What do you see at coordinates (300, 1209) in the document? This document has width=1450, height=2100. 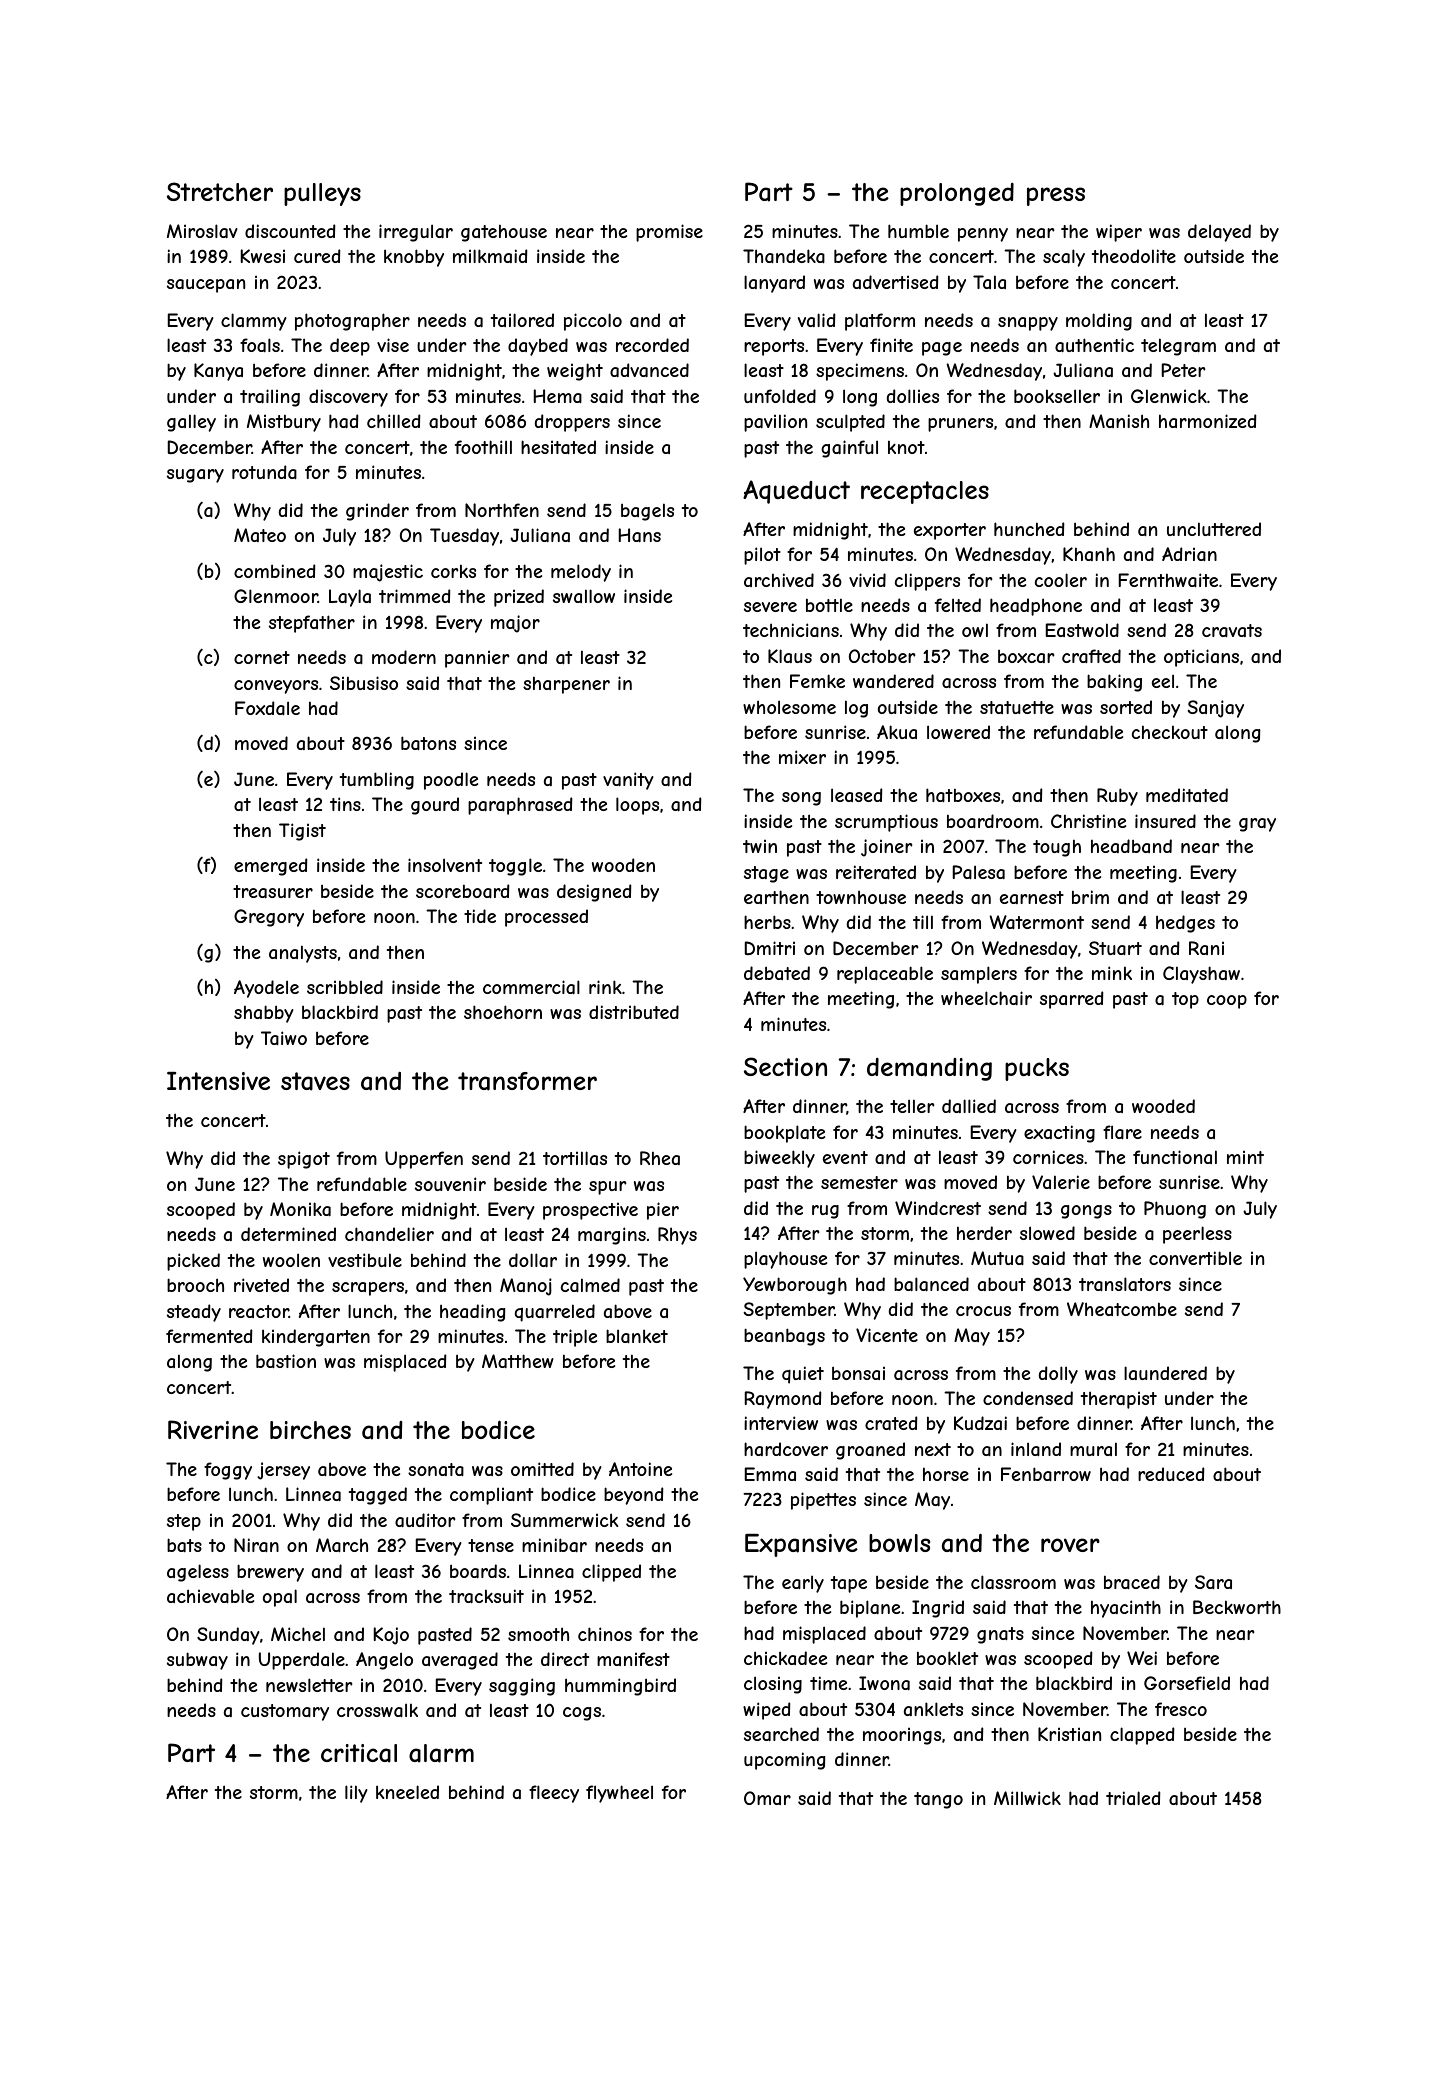 I see `Monika` at bounding box center [300, 1209].
